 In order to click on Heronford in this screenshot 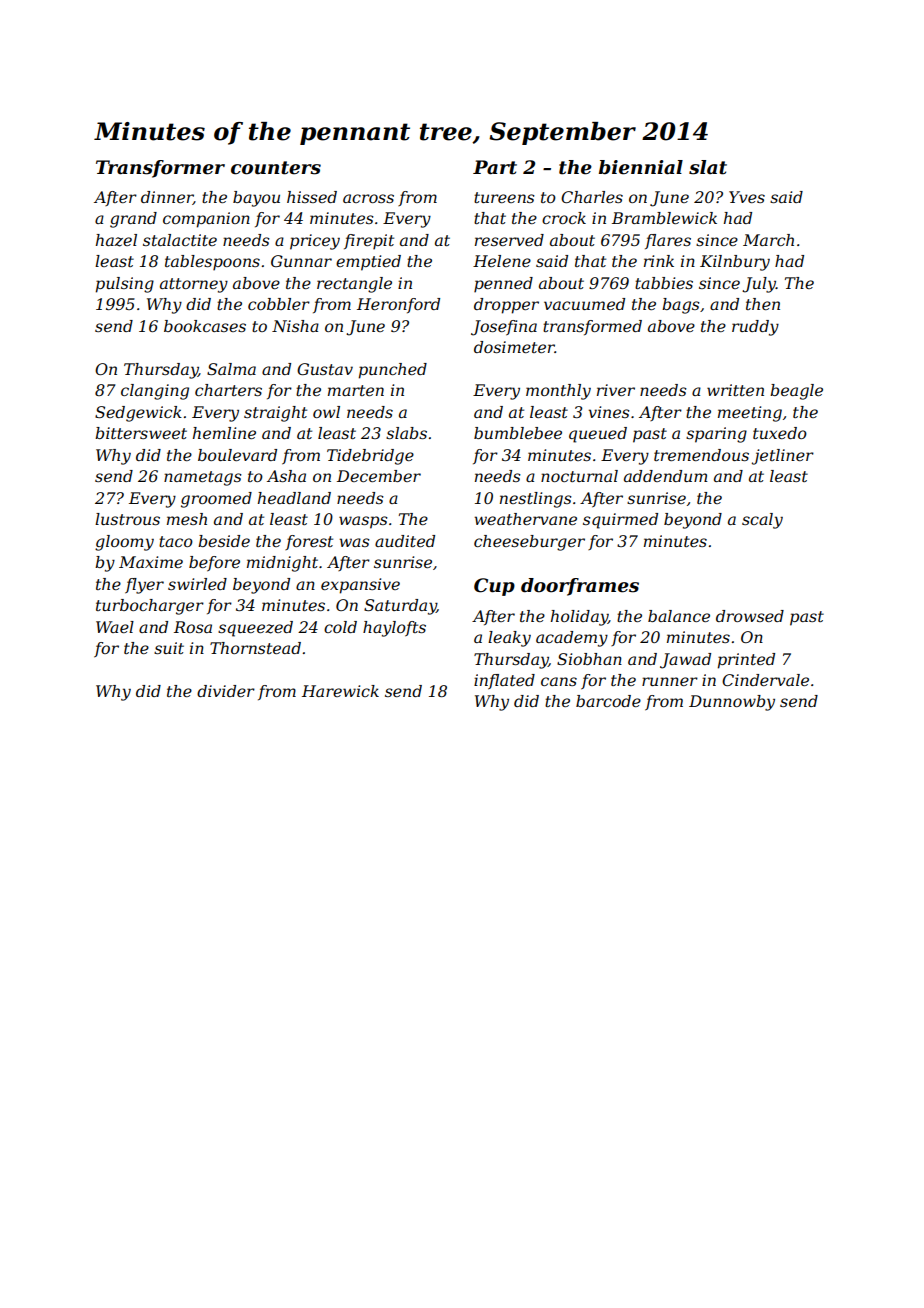, I will do `click(398, 305)`.
